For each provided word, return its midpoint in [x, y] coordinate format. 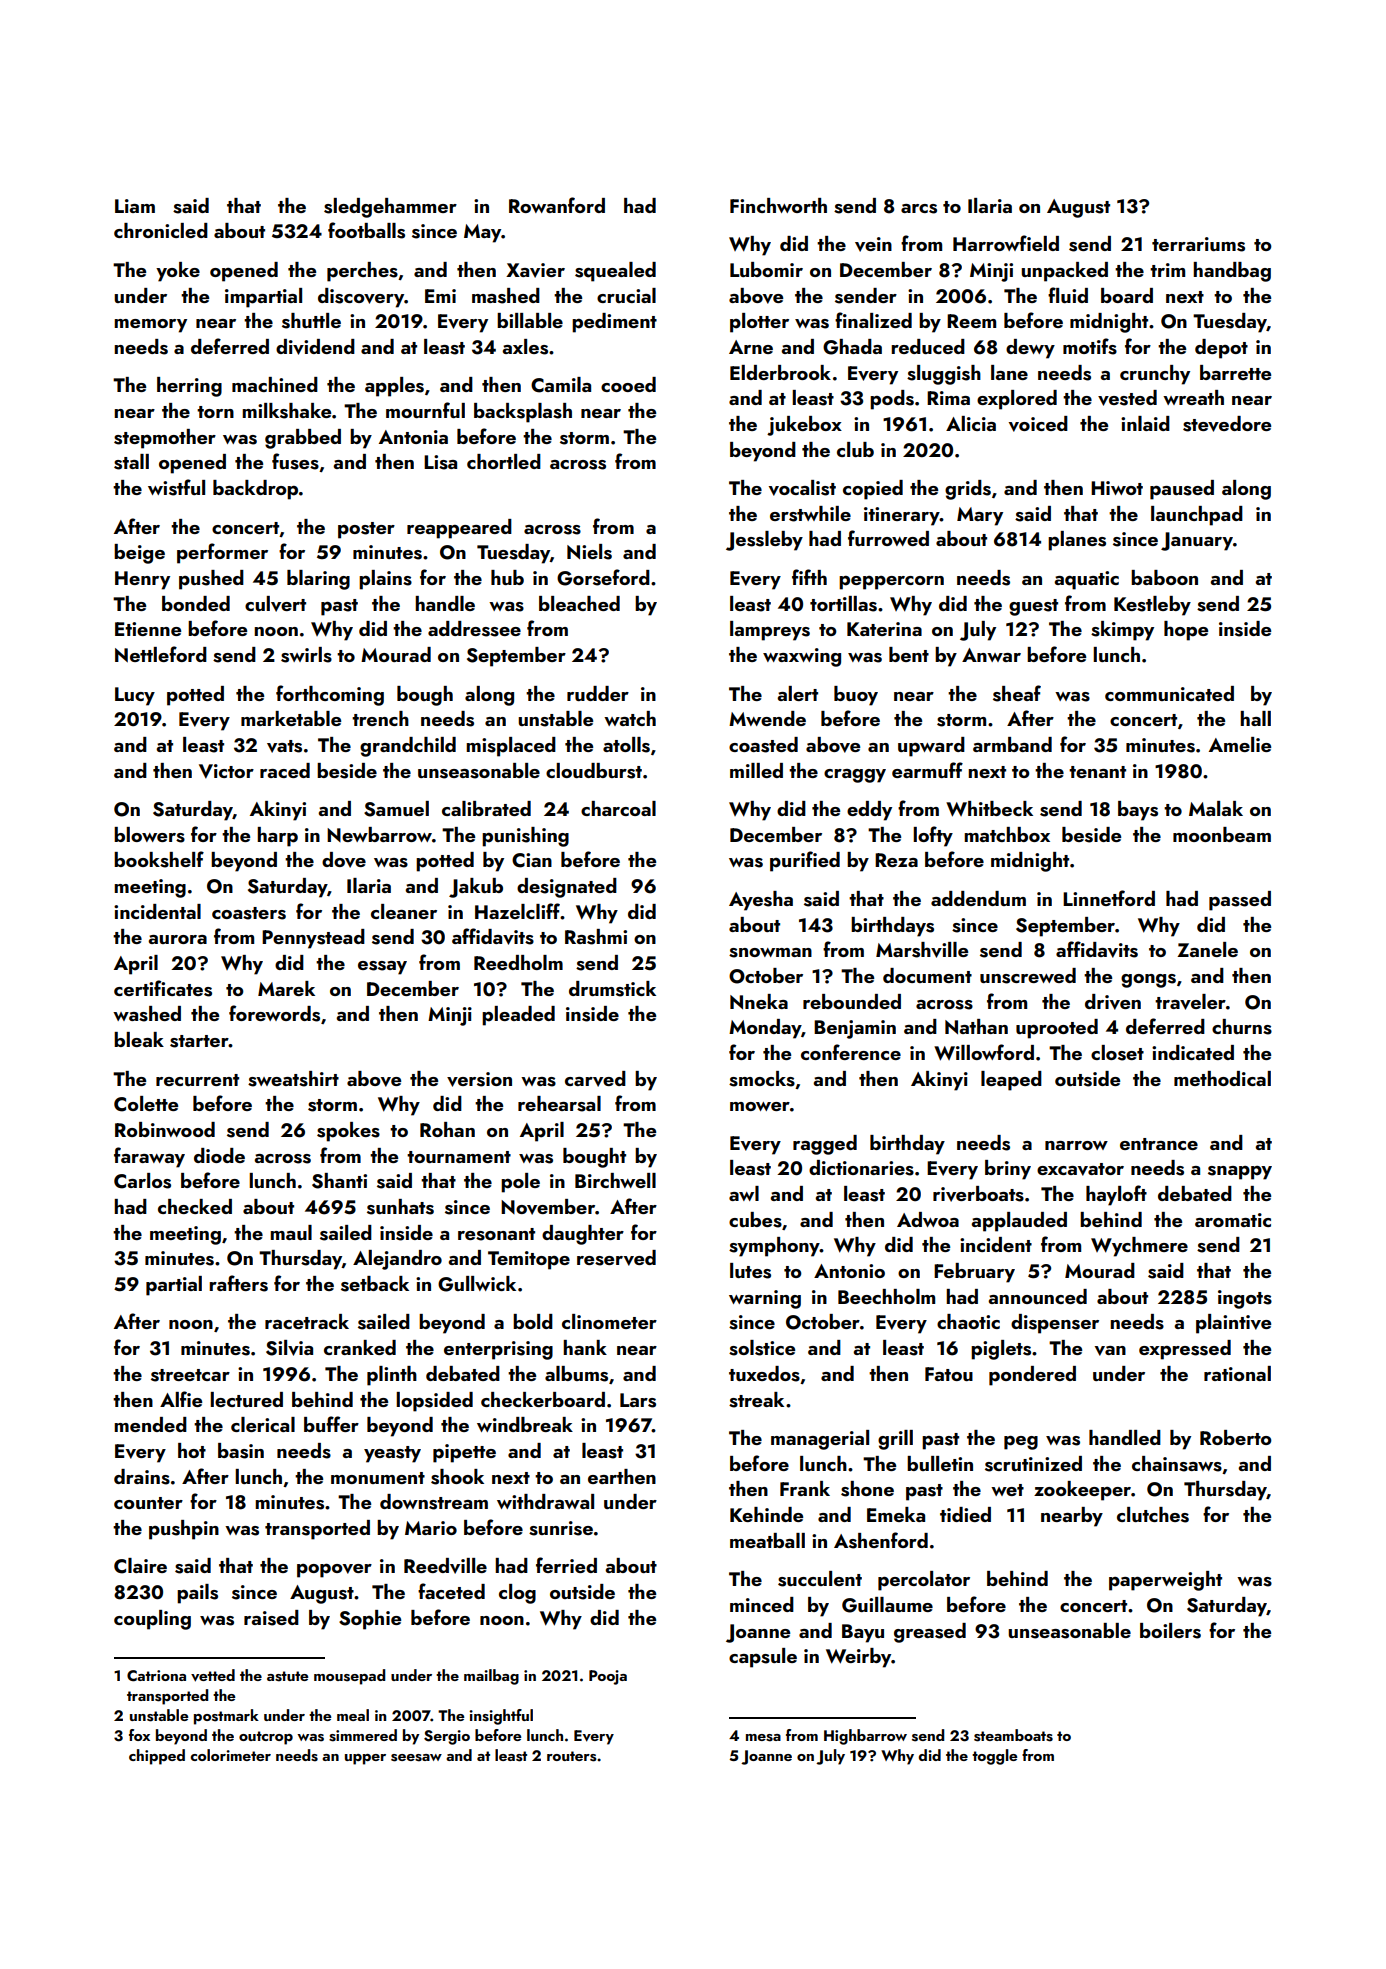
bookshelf [159, 859]
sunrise [561, 1528]
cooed [628, 384]
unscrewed [1028, 976]
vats [284, 746]
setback [375, 1284]
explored [1017, 400]
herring [189, 387]
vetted [213, 1675]
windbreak [525, 1424]
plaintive [1233, 1324]
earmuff [927, 770]
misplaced [511, 747]
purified [805, 861]
